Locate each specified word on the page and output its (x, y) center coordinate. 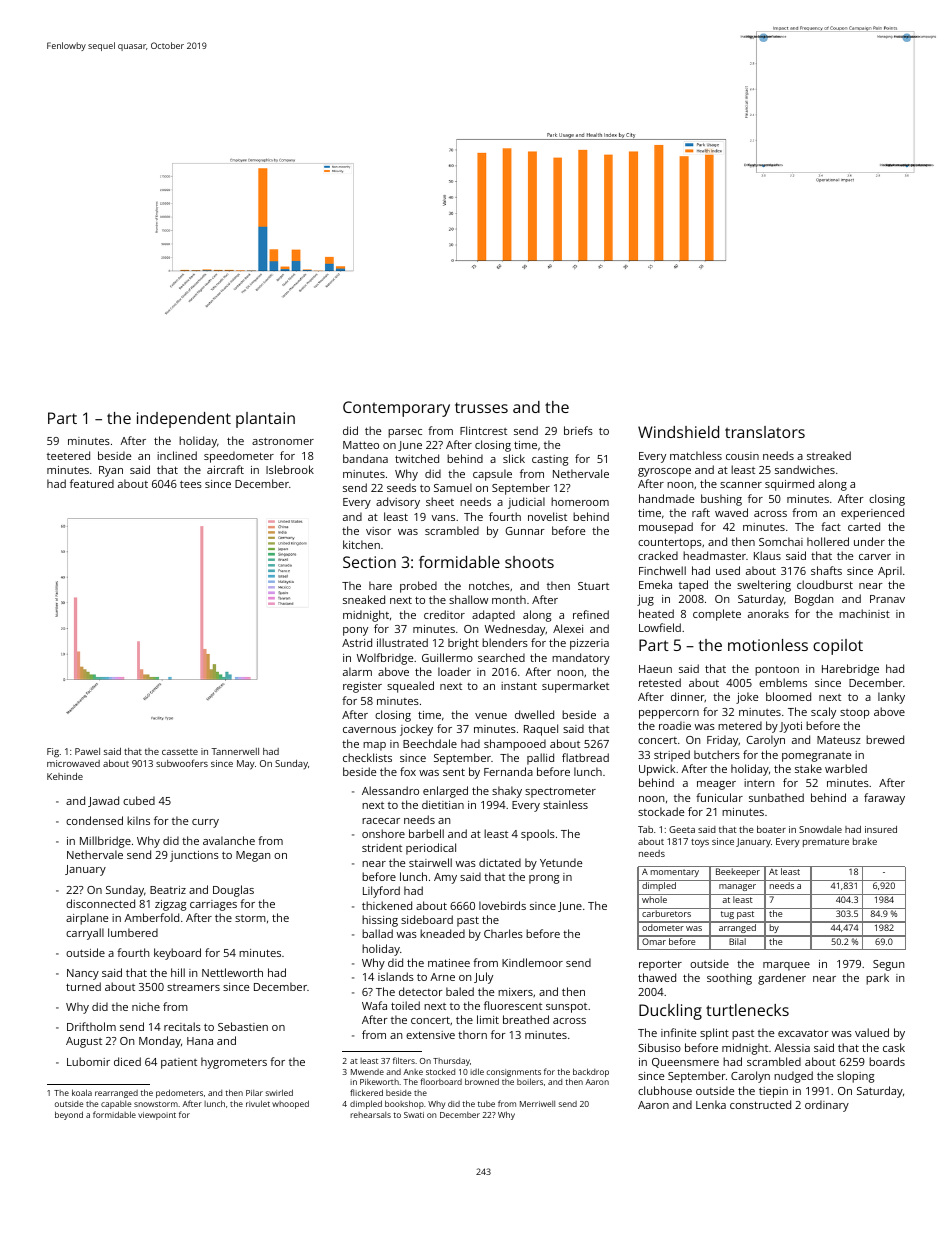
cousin (742, 456)
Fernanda (508, 771)
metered (740, 725)
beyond (69, 1115)
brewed (885, 739)
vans (443, 518)
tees (191, 484)
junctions (194, 856)
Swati (414, 1115)
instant (519, 686)
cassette (180, 752)
